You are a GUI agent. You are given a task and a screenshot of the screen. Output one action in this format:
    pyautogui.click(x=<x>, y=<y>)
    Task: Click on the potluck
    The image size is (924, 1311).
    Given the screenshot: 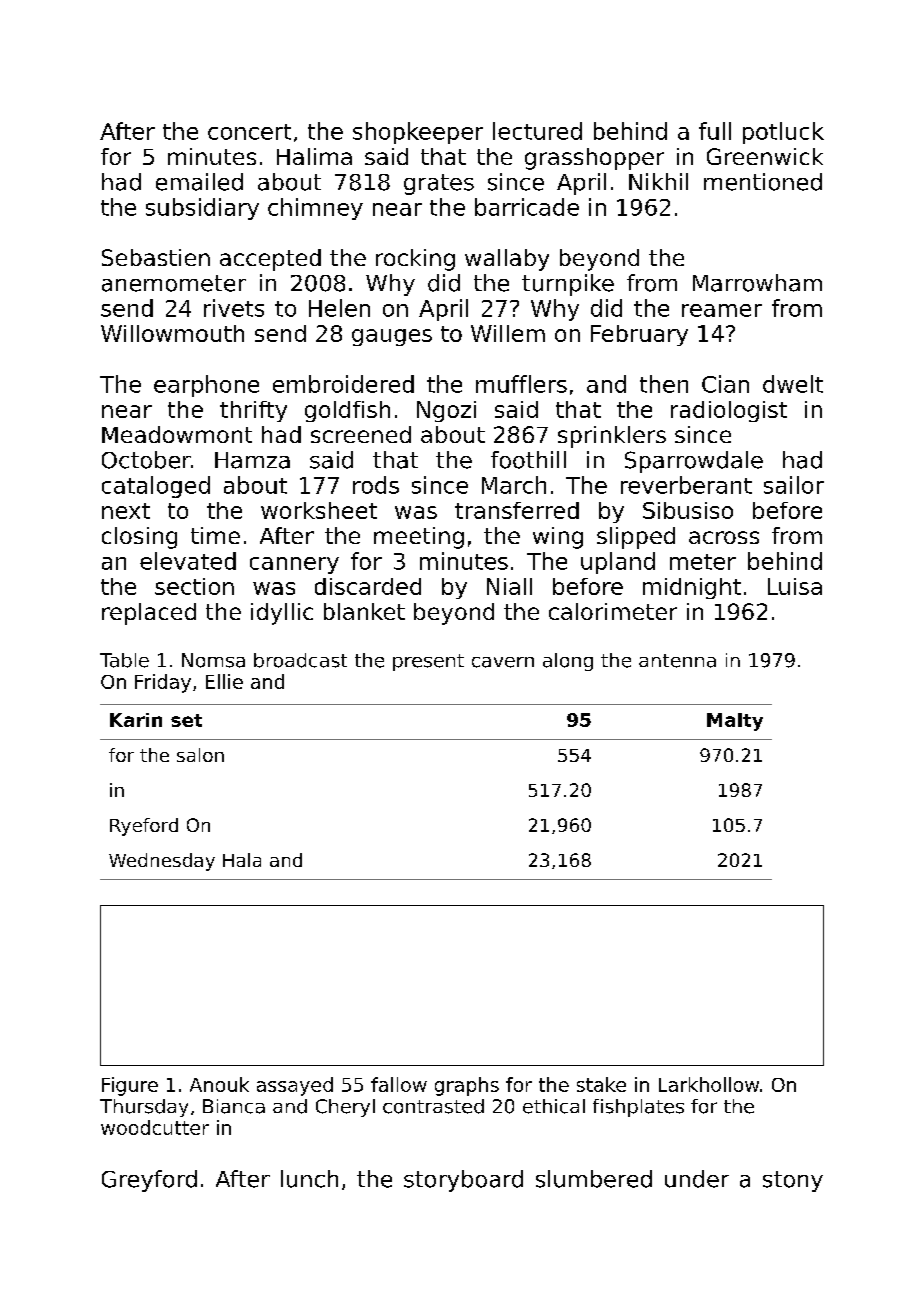 What is the action you would take?
    pyautogui.click(x=783, y=133)
